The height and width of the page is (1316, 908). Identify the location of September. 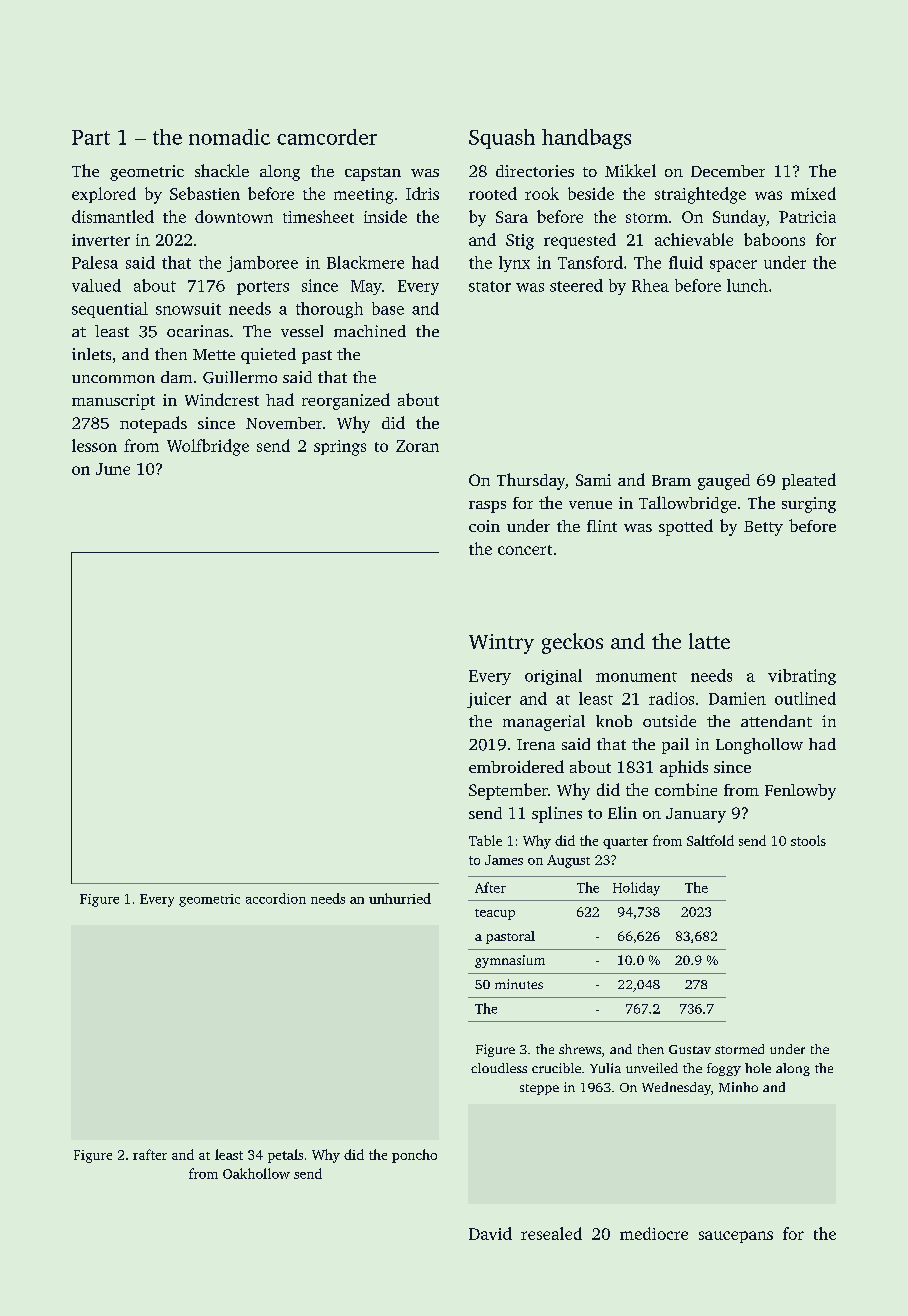
(508, 791).
